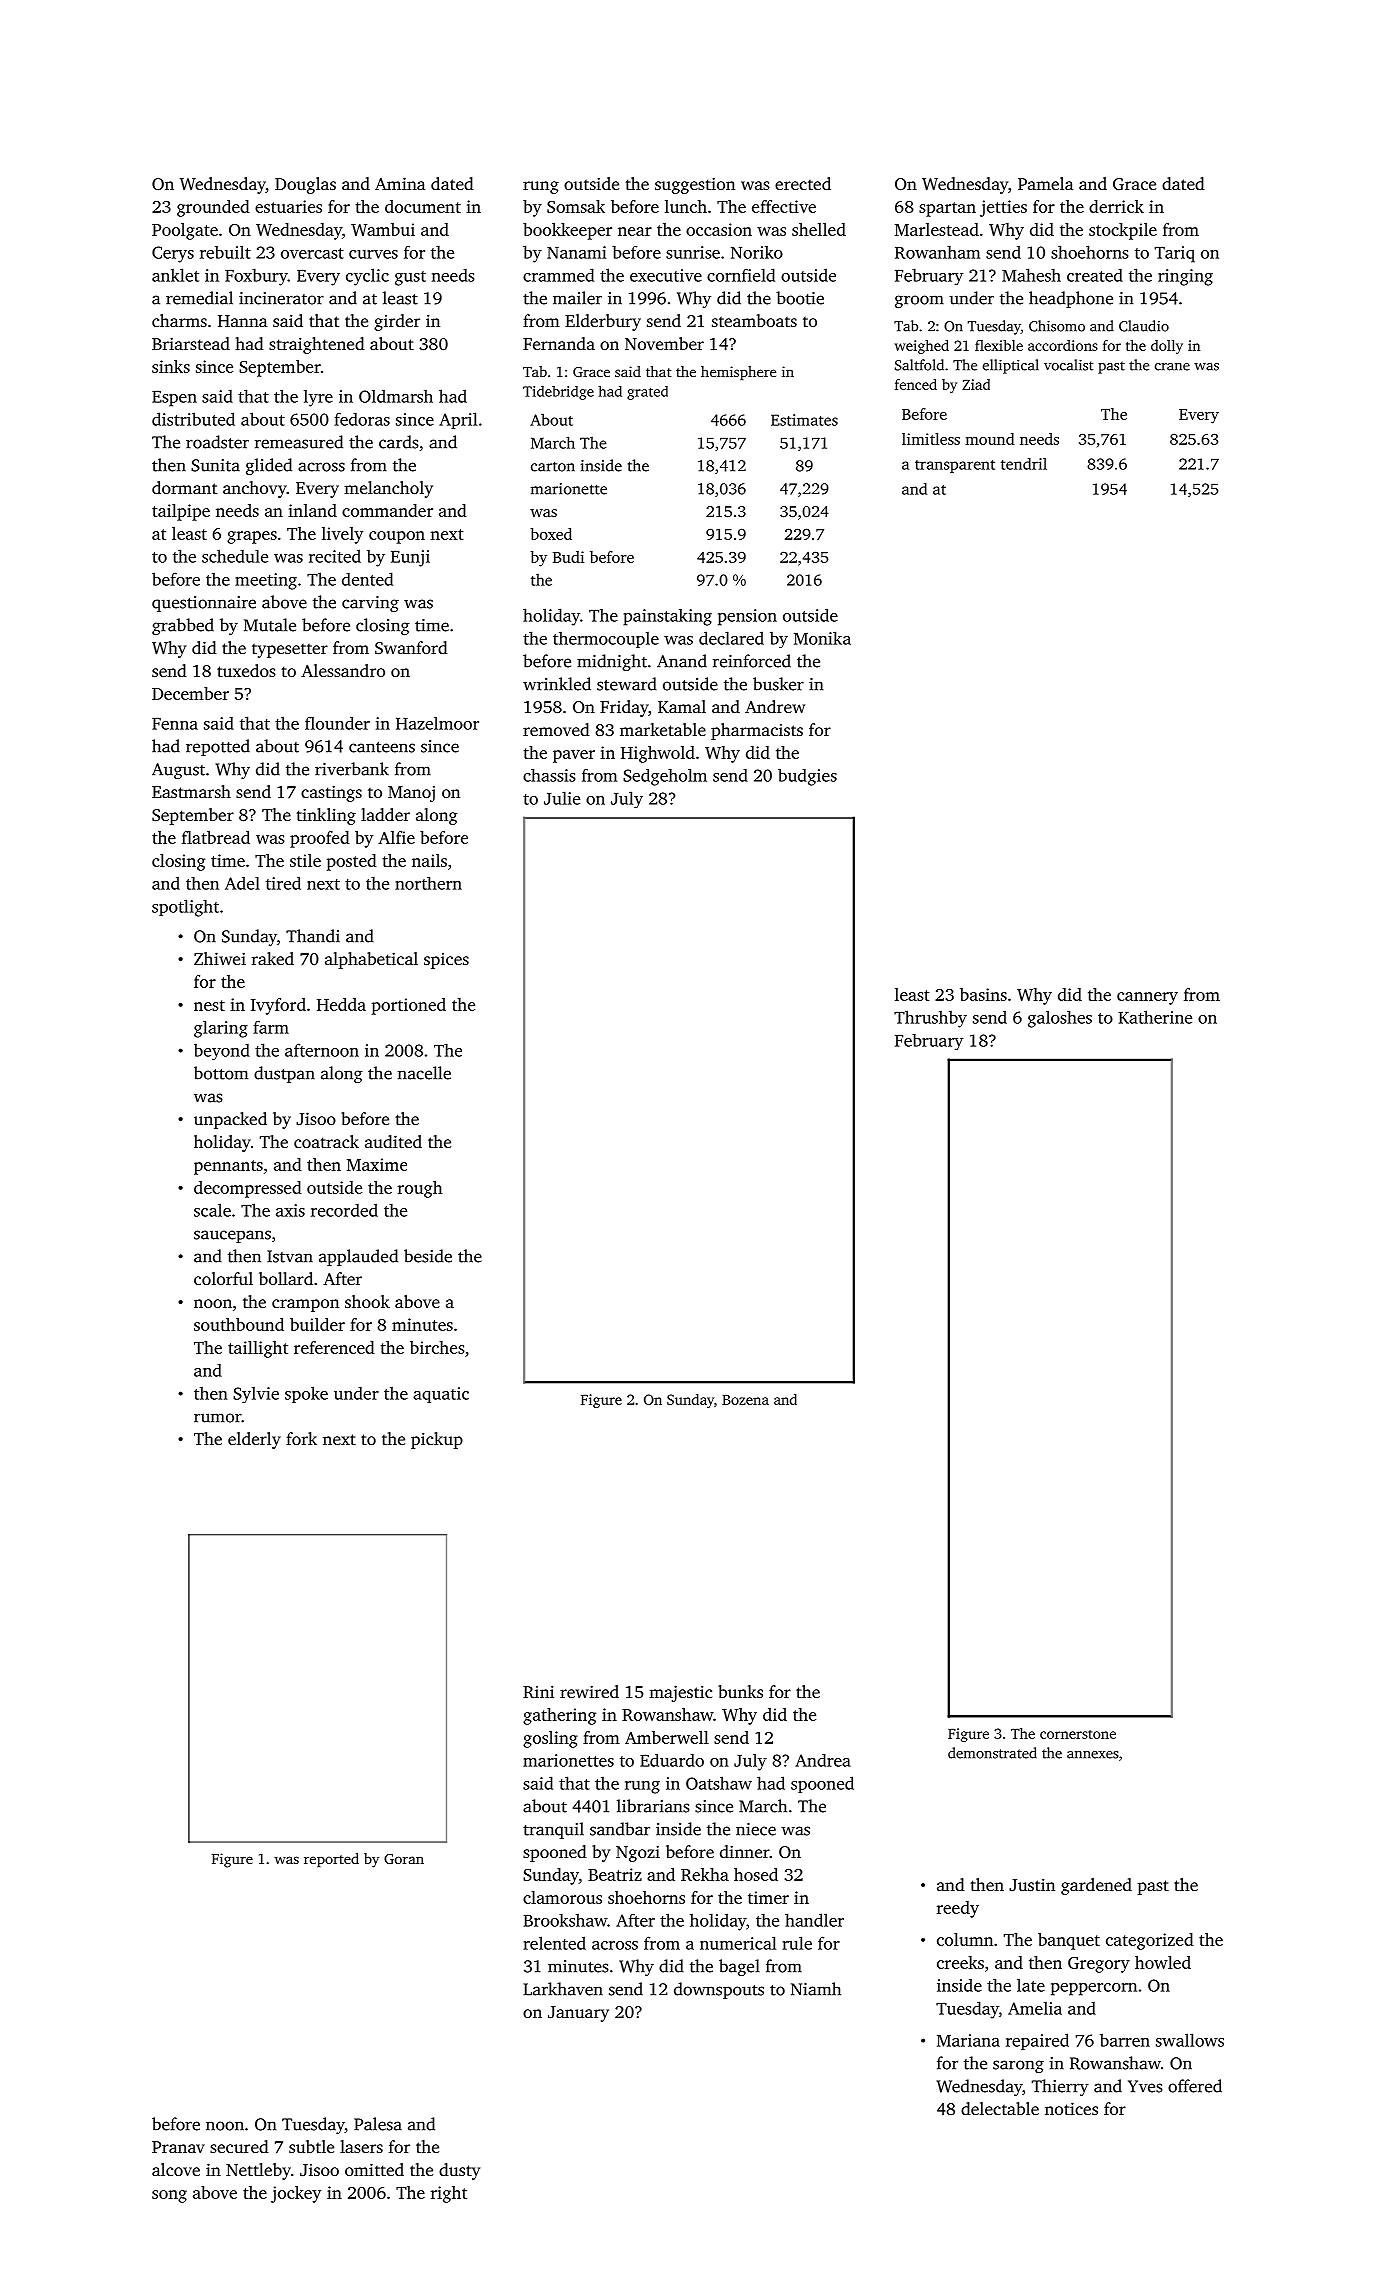  I want to click on Fenna, so click(175, 724).
